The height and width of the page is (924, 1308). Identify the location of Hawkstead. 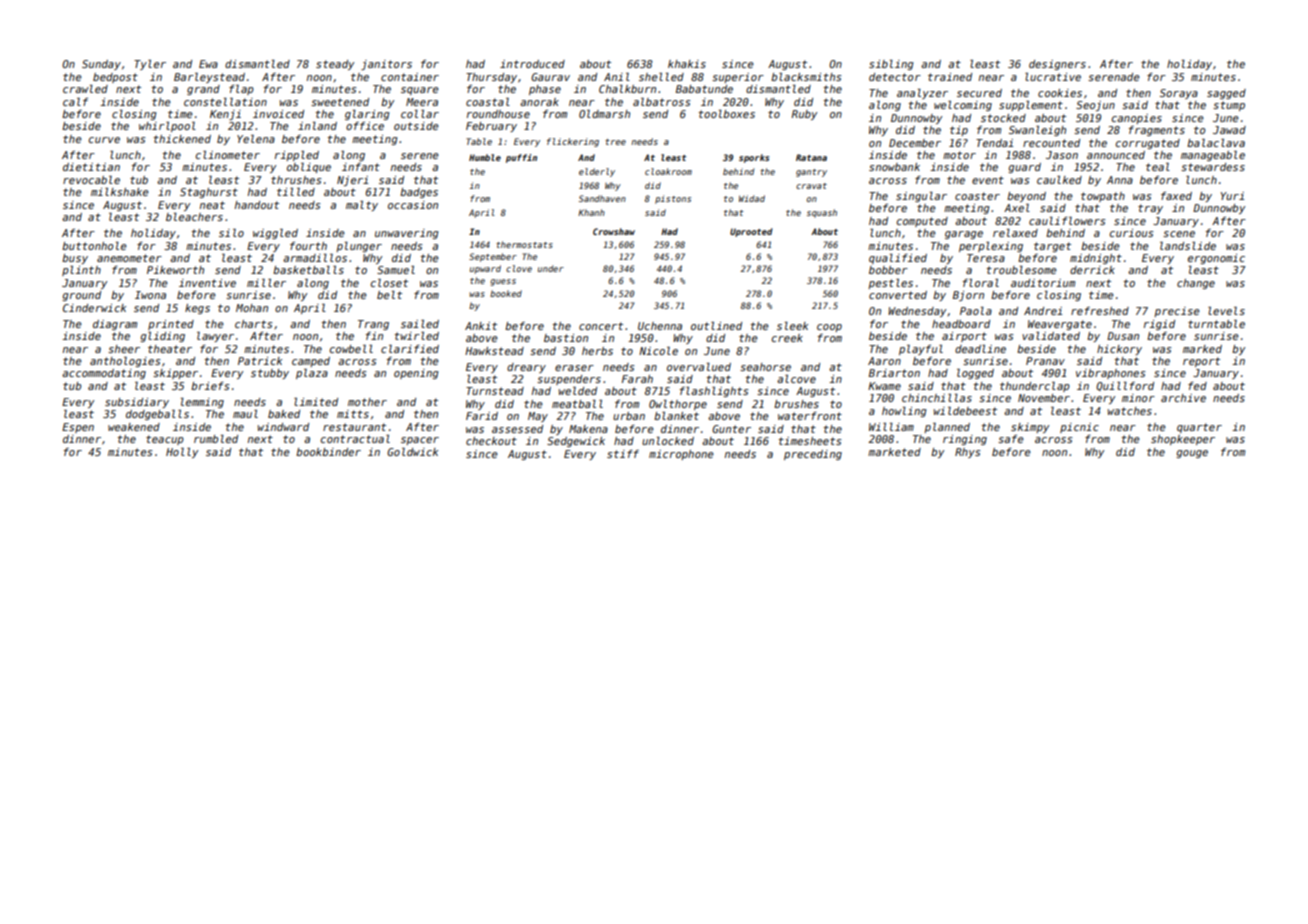
(494, 351).
